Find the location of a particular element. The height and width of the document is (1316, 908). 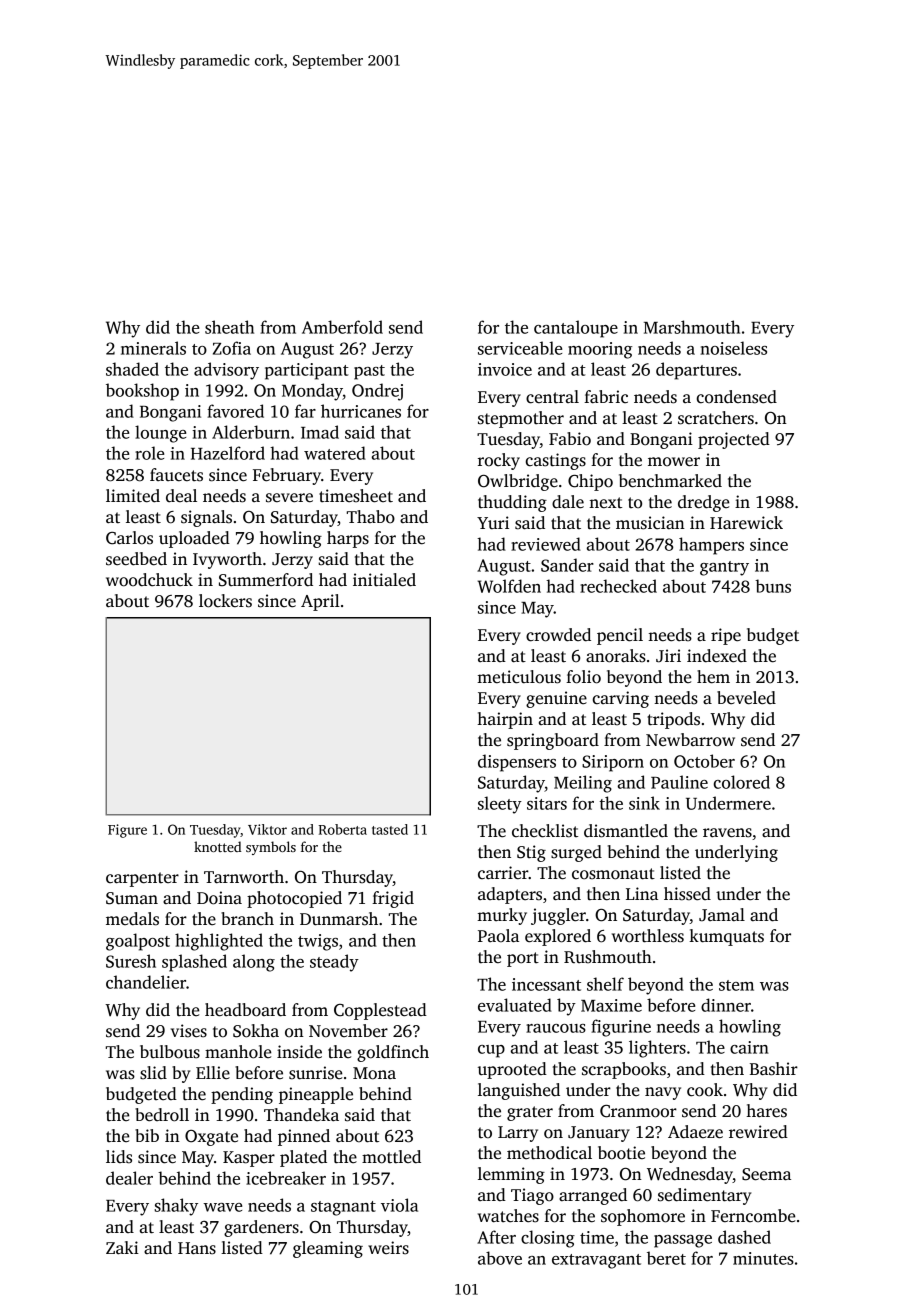

hairpin is located at coordinates (505, 720).
